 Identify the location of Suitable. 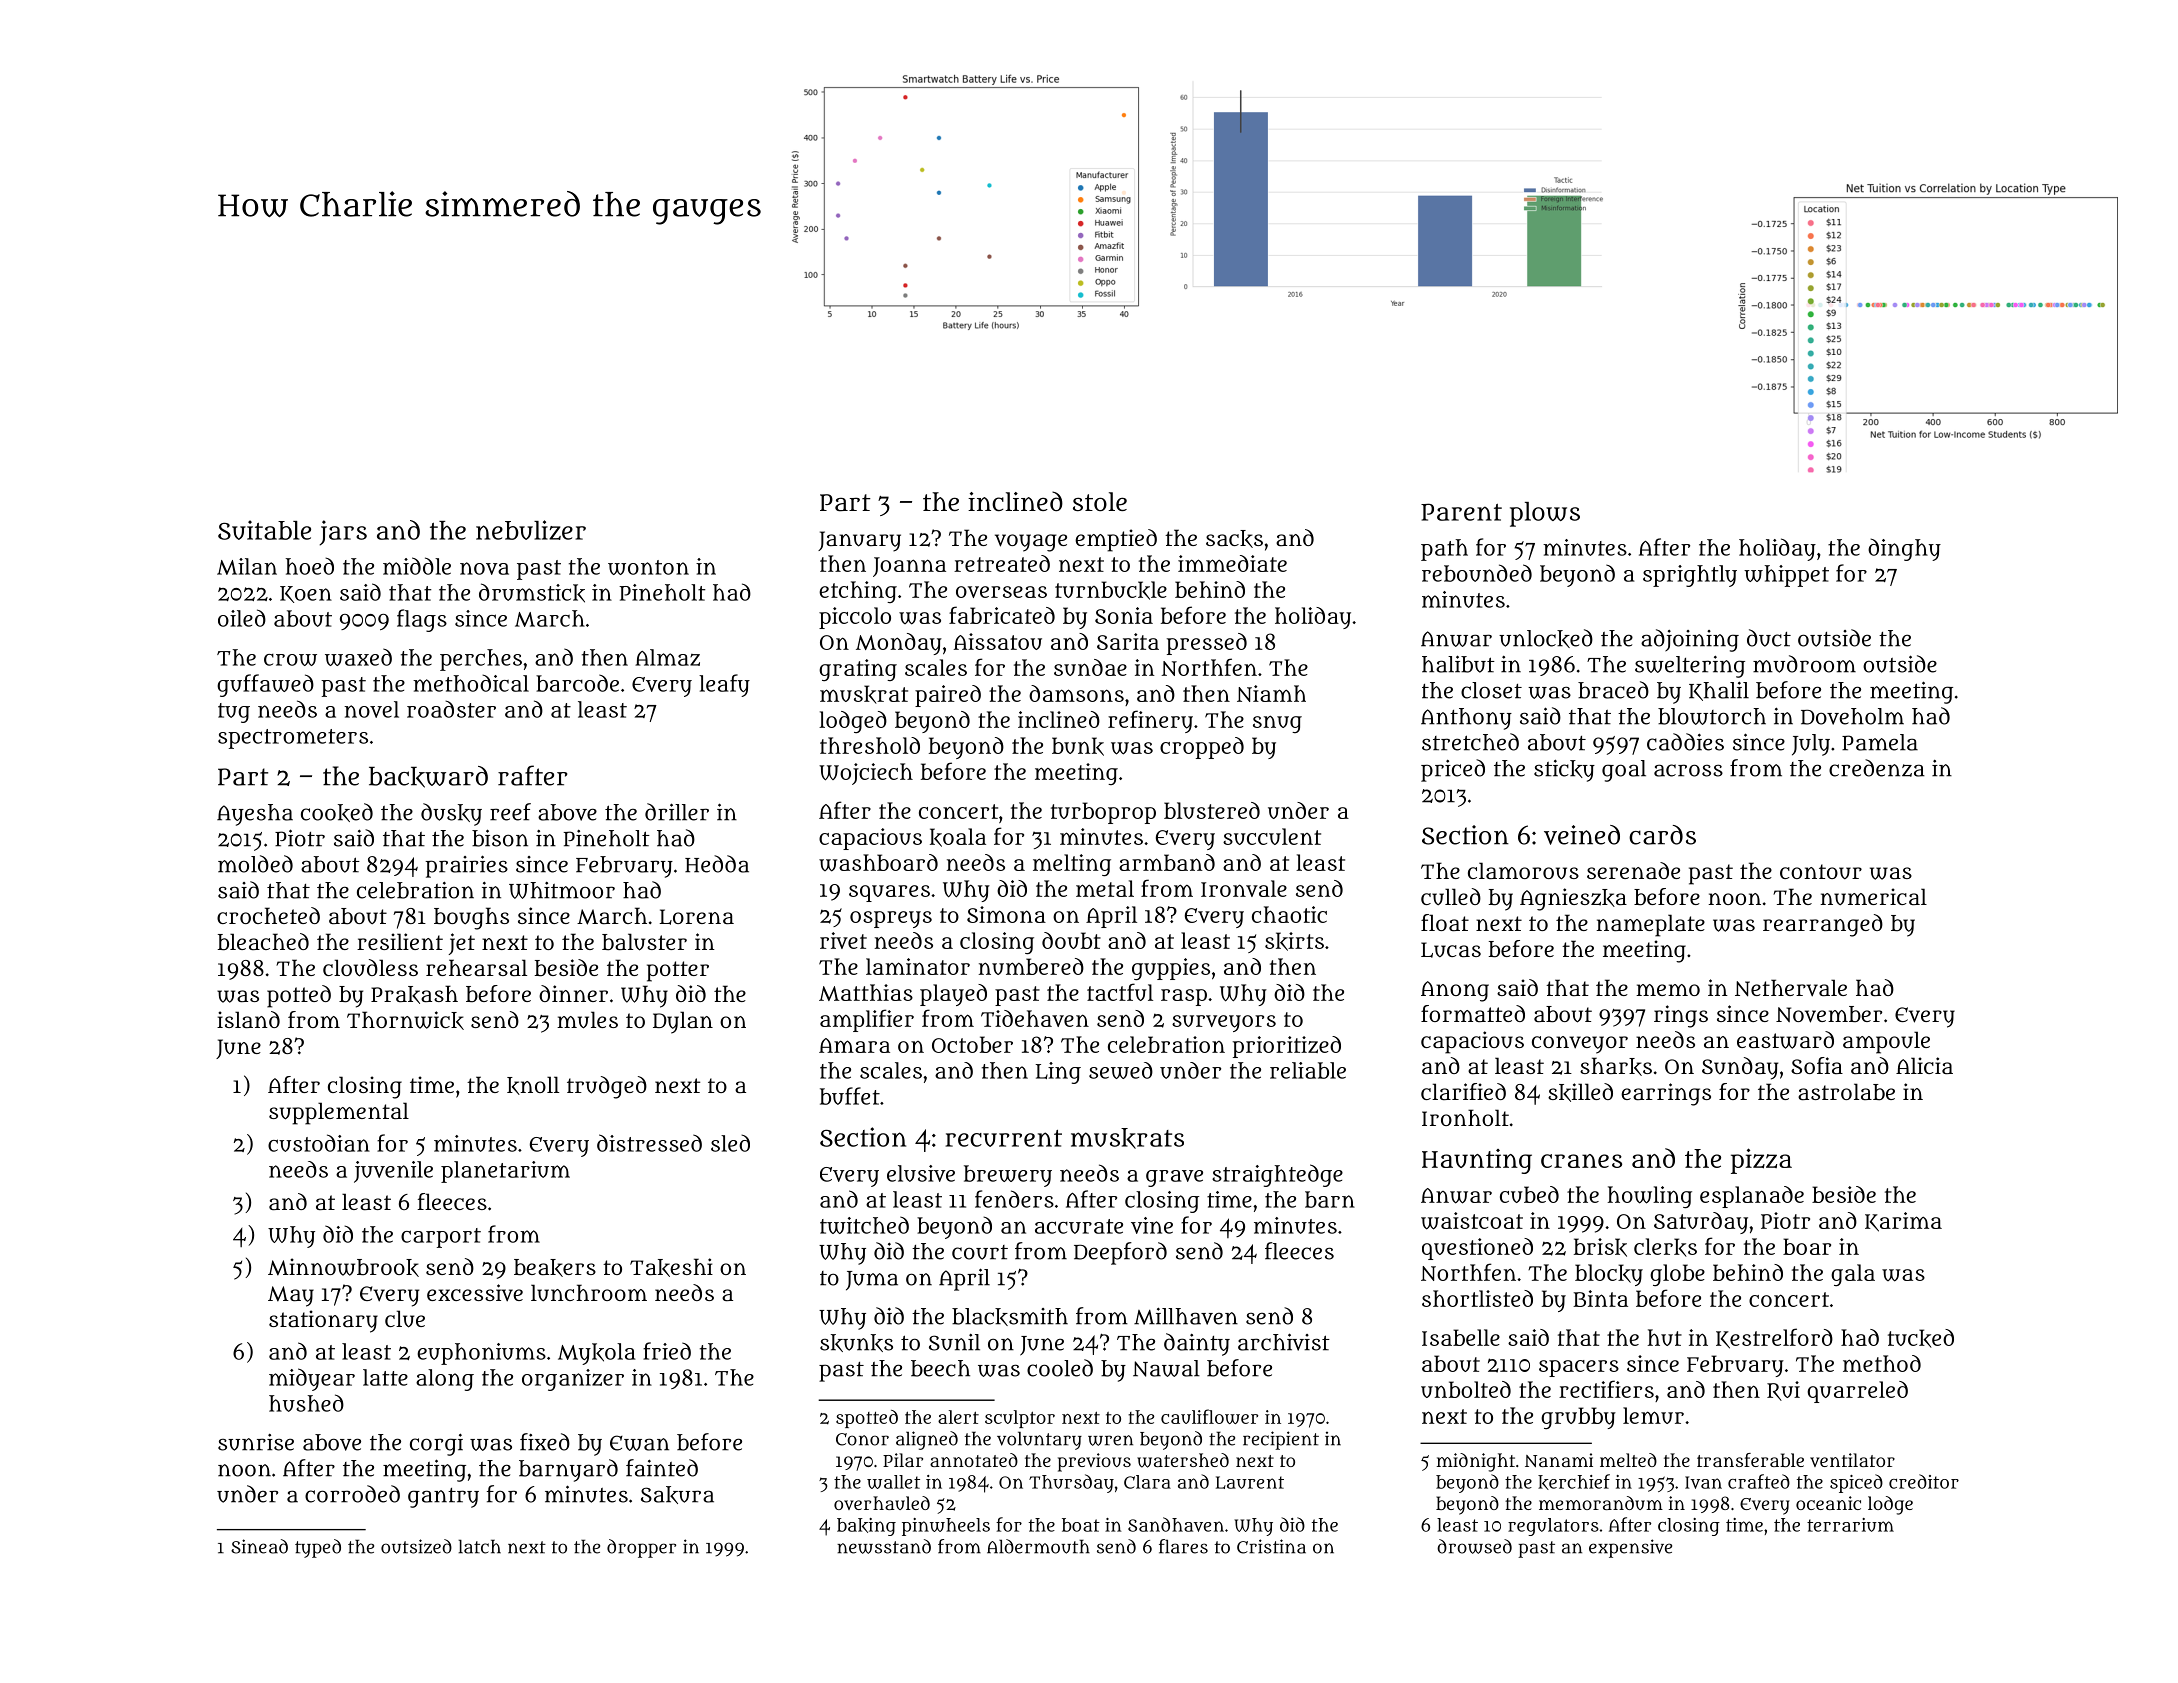
(264, 530).
